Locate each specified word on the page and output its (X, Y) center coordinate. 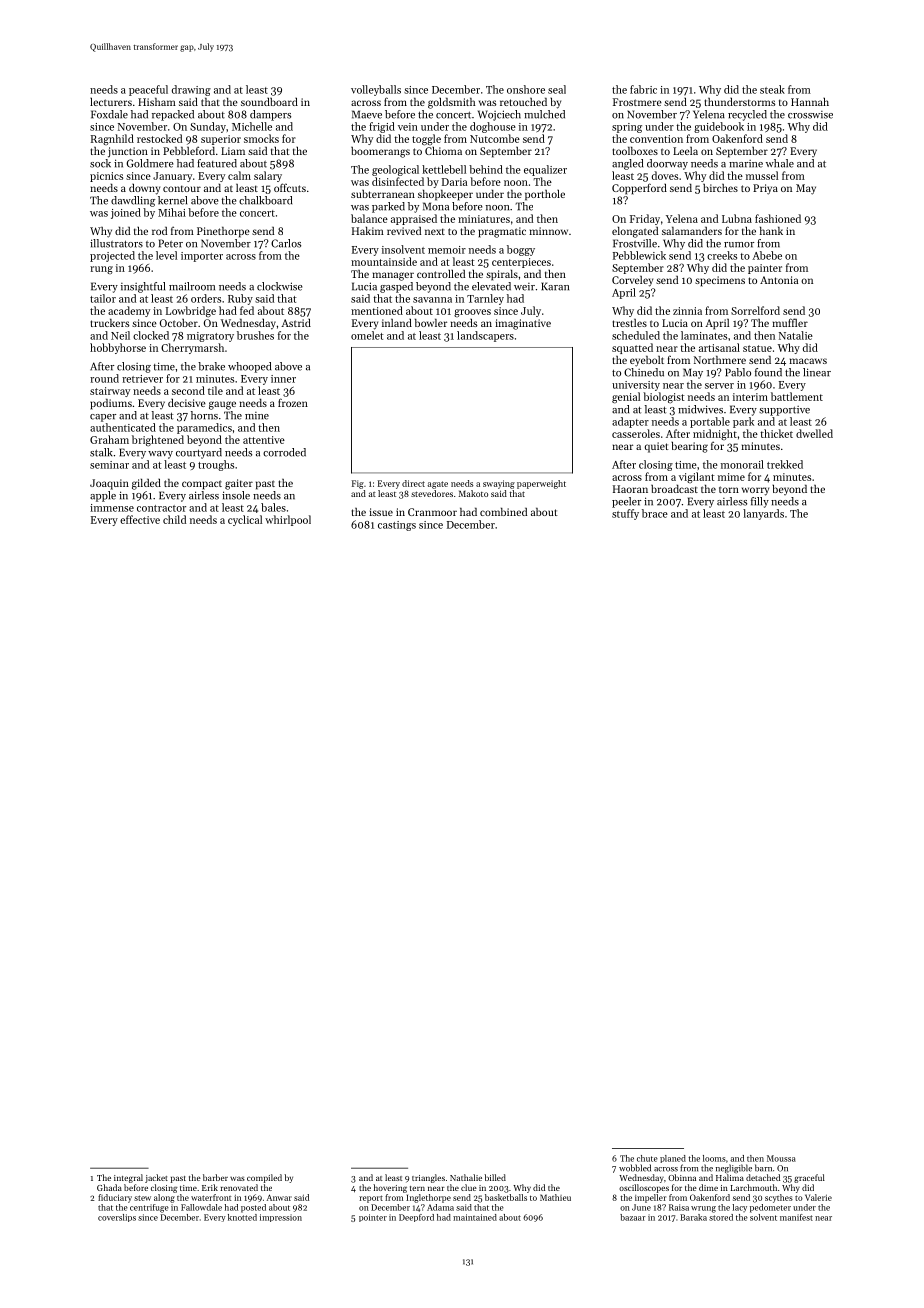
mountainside (384, 261)
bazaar (633, 1217)
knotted (242, 1217)
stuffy (625, 514)
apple (103, 496)
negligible (734, 1168)
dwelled (814, 433)
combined (503, 512)
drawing (191, 90)
